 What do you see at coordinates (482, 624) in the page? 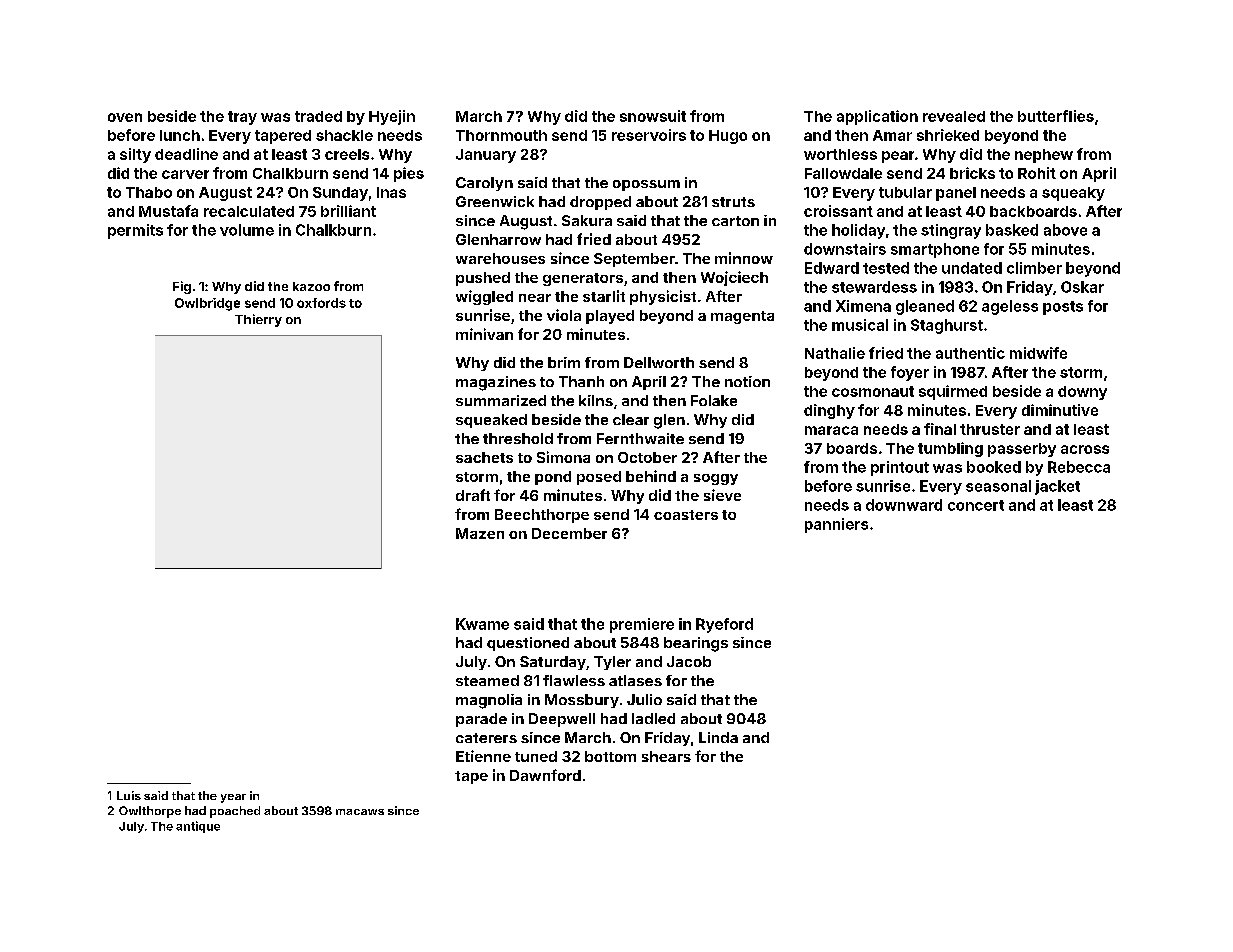
I see `Kwame` at bounding box center [482, 624].
